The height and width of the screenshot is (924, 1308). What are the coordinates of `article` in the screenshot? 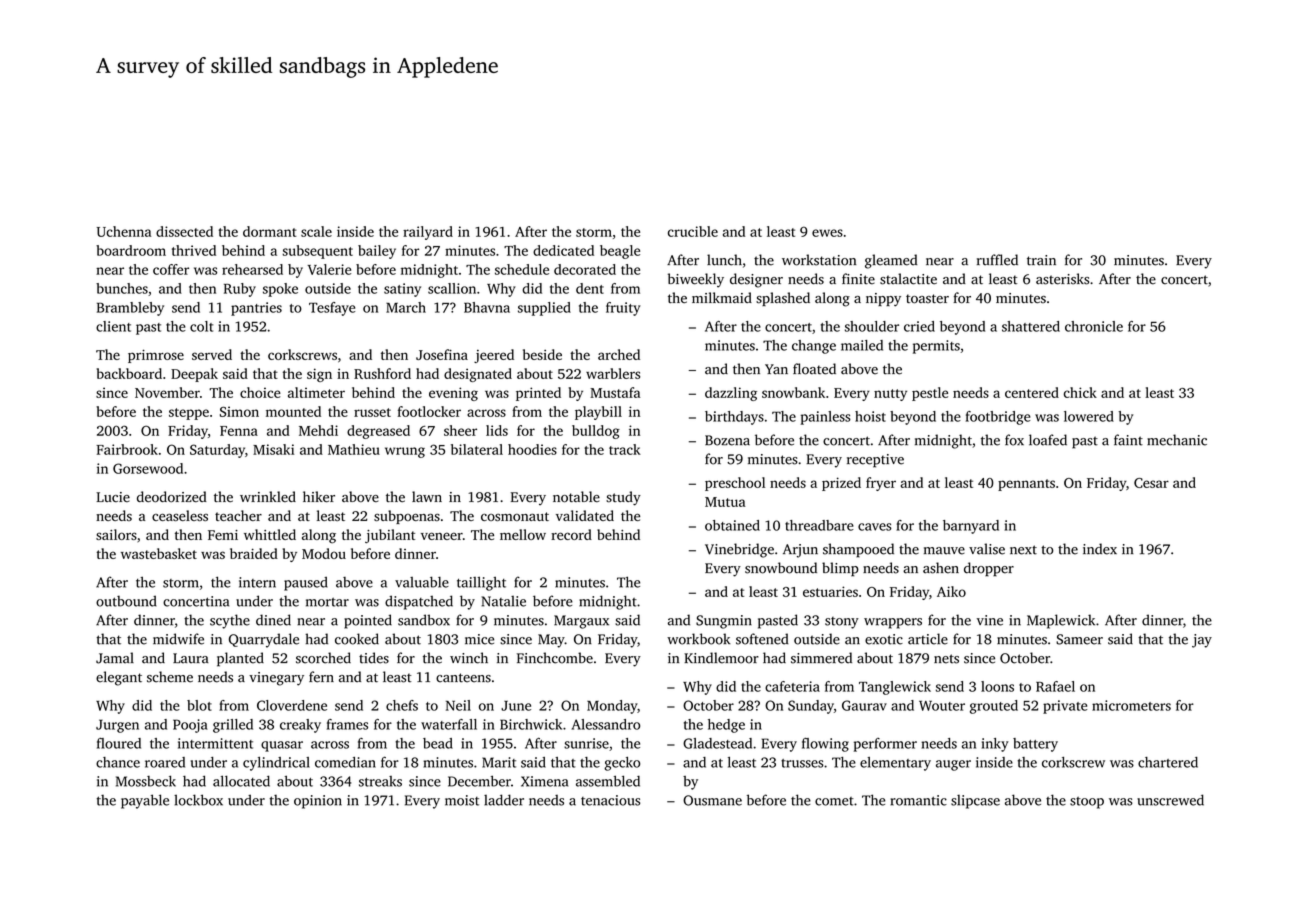 It's located at (928, 639).
